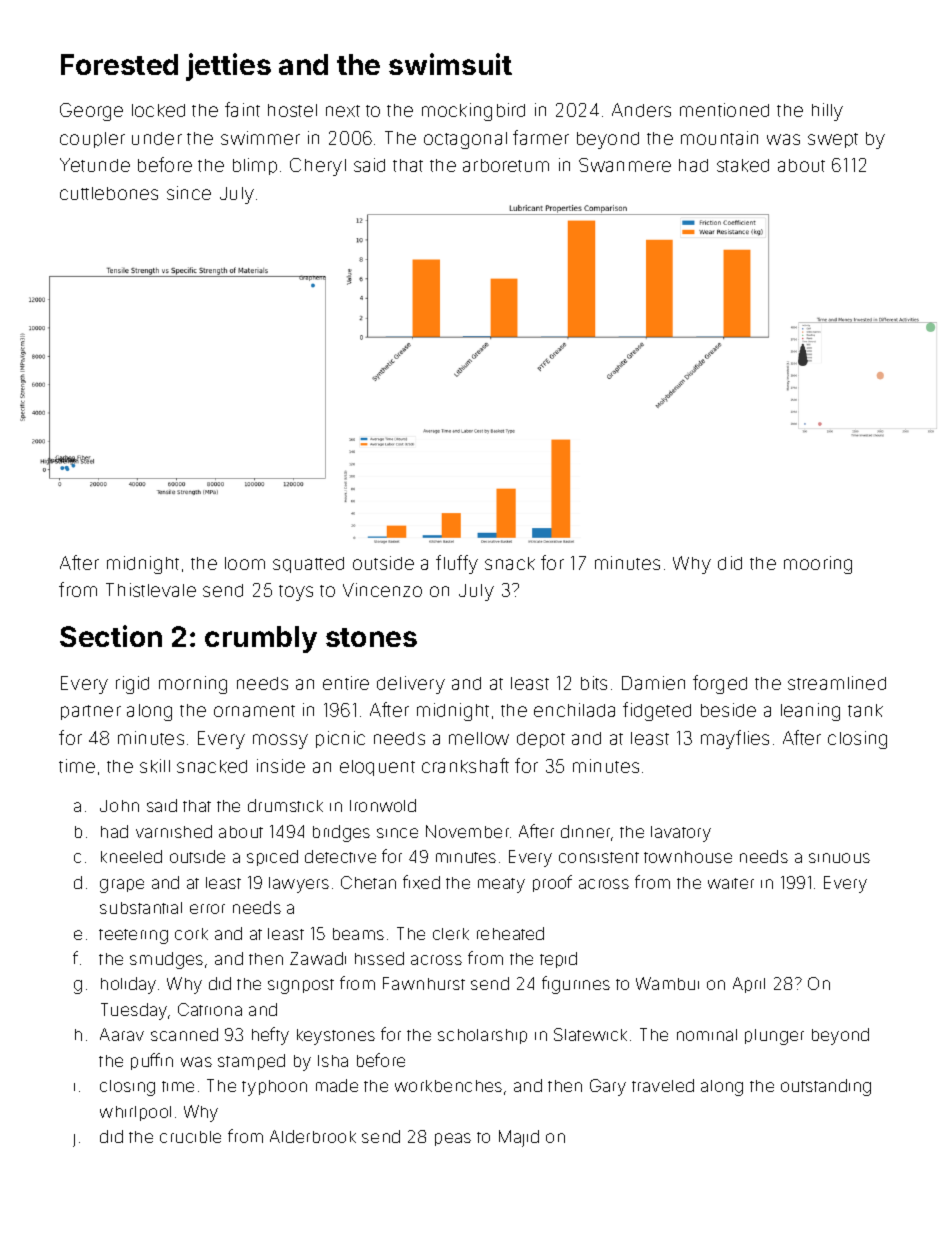 The image size is (952, 1233). I want to click on peas, so click(453, 1139).
